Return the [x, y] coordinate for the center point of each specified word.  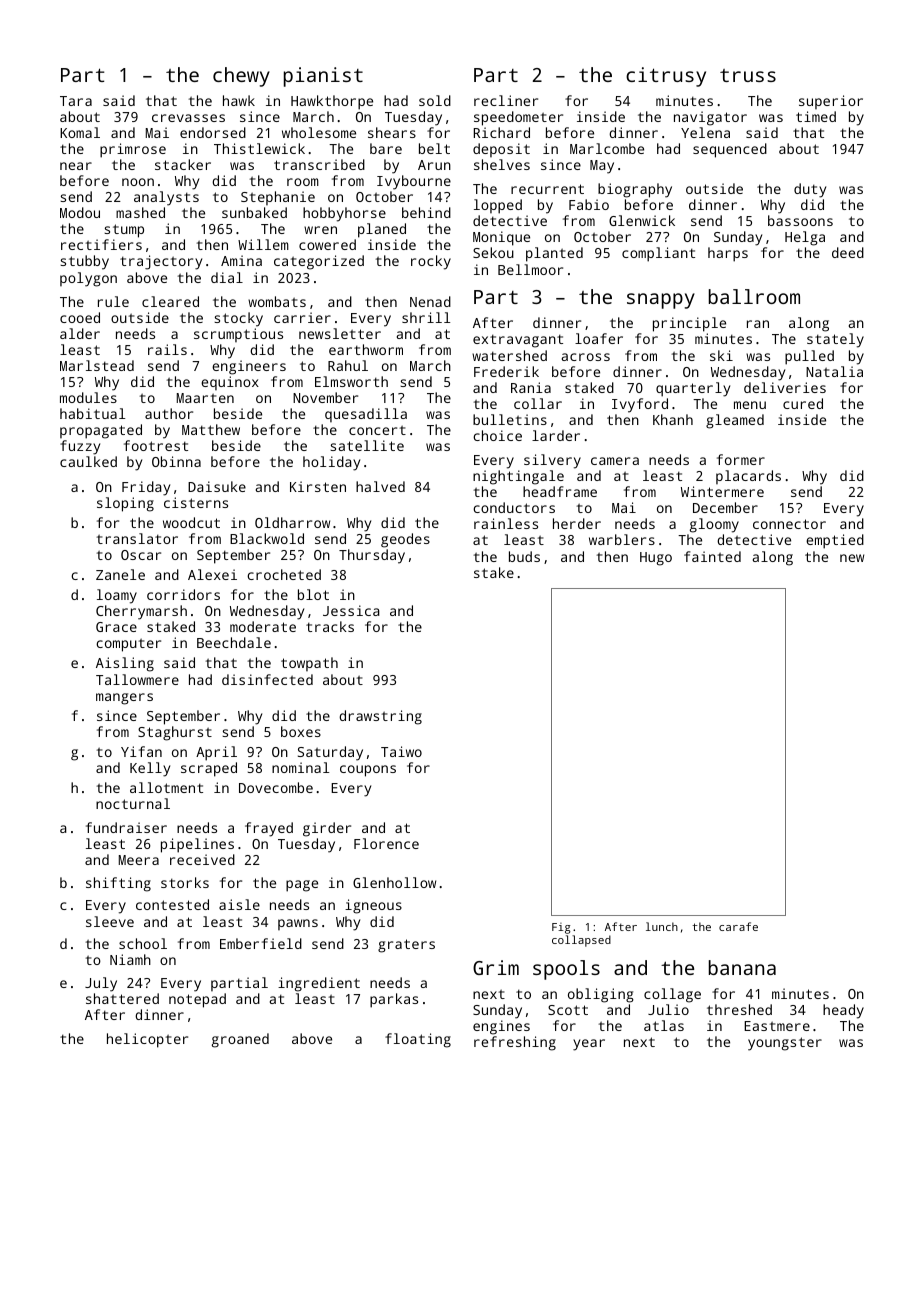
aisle [239, 904]
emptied [835, 541]
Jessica [351, 610]
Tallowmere [137, 679]
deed [848, 252]
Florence [386, 843]
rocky [431, 262]
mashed [140, 212]
